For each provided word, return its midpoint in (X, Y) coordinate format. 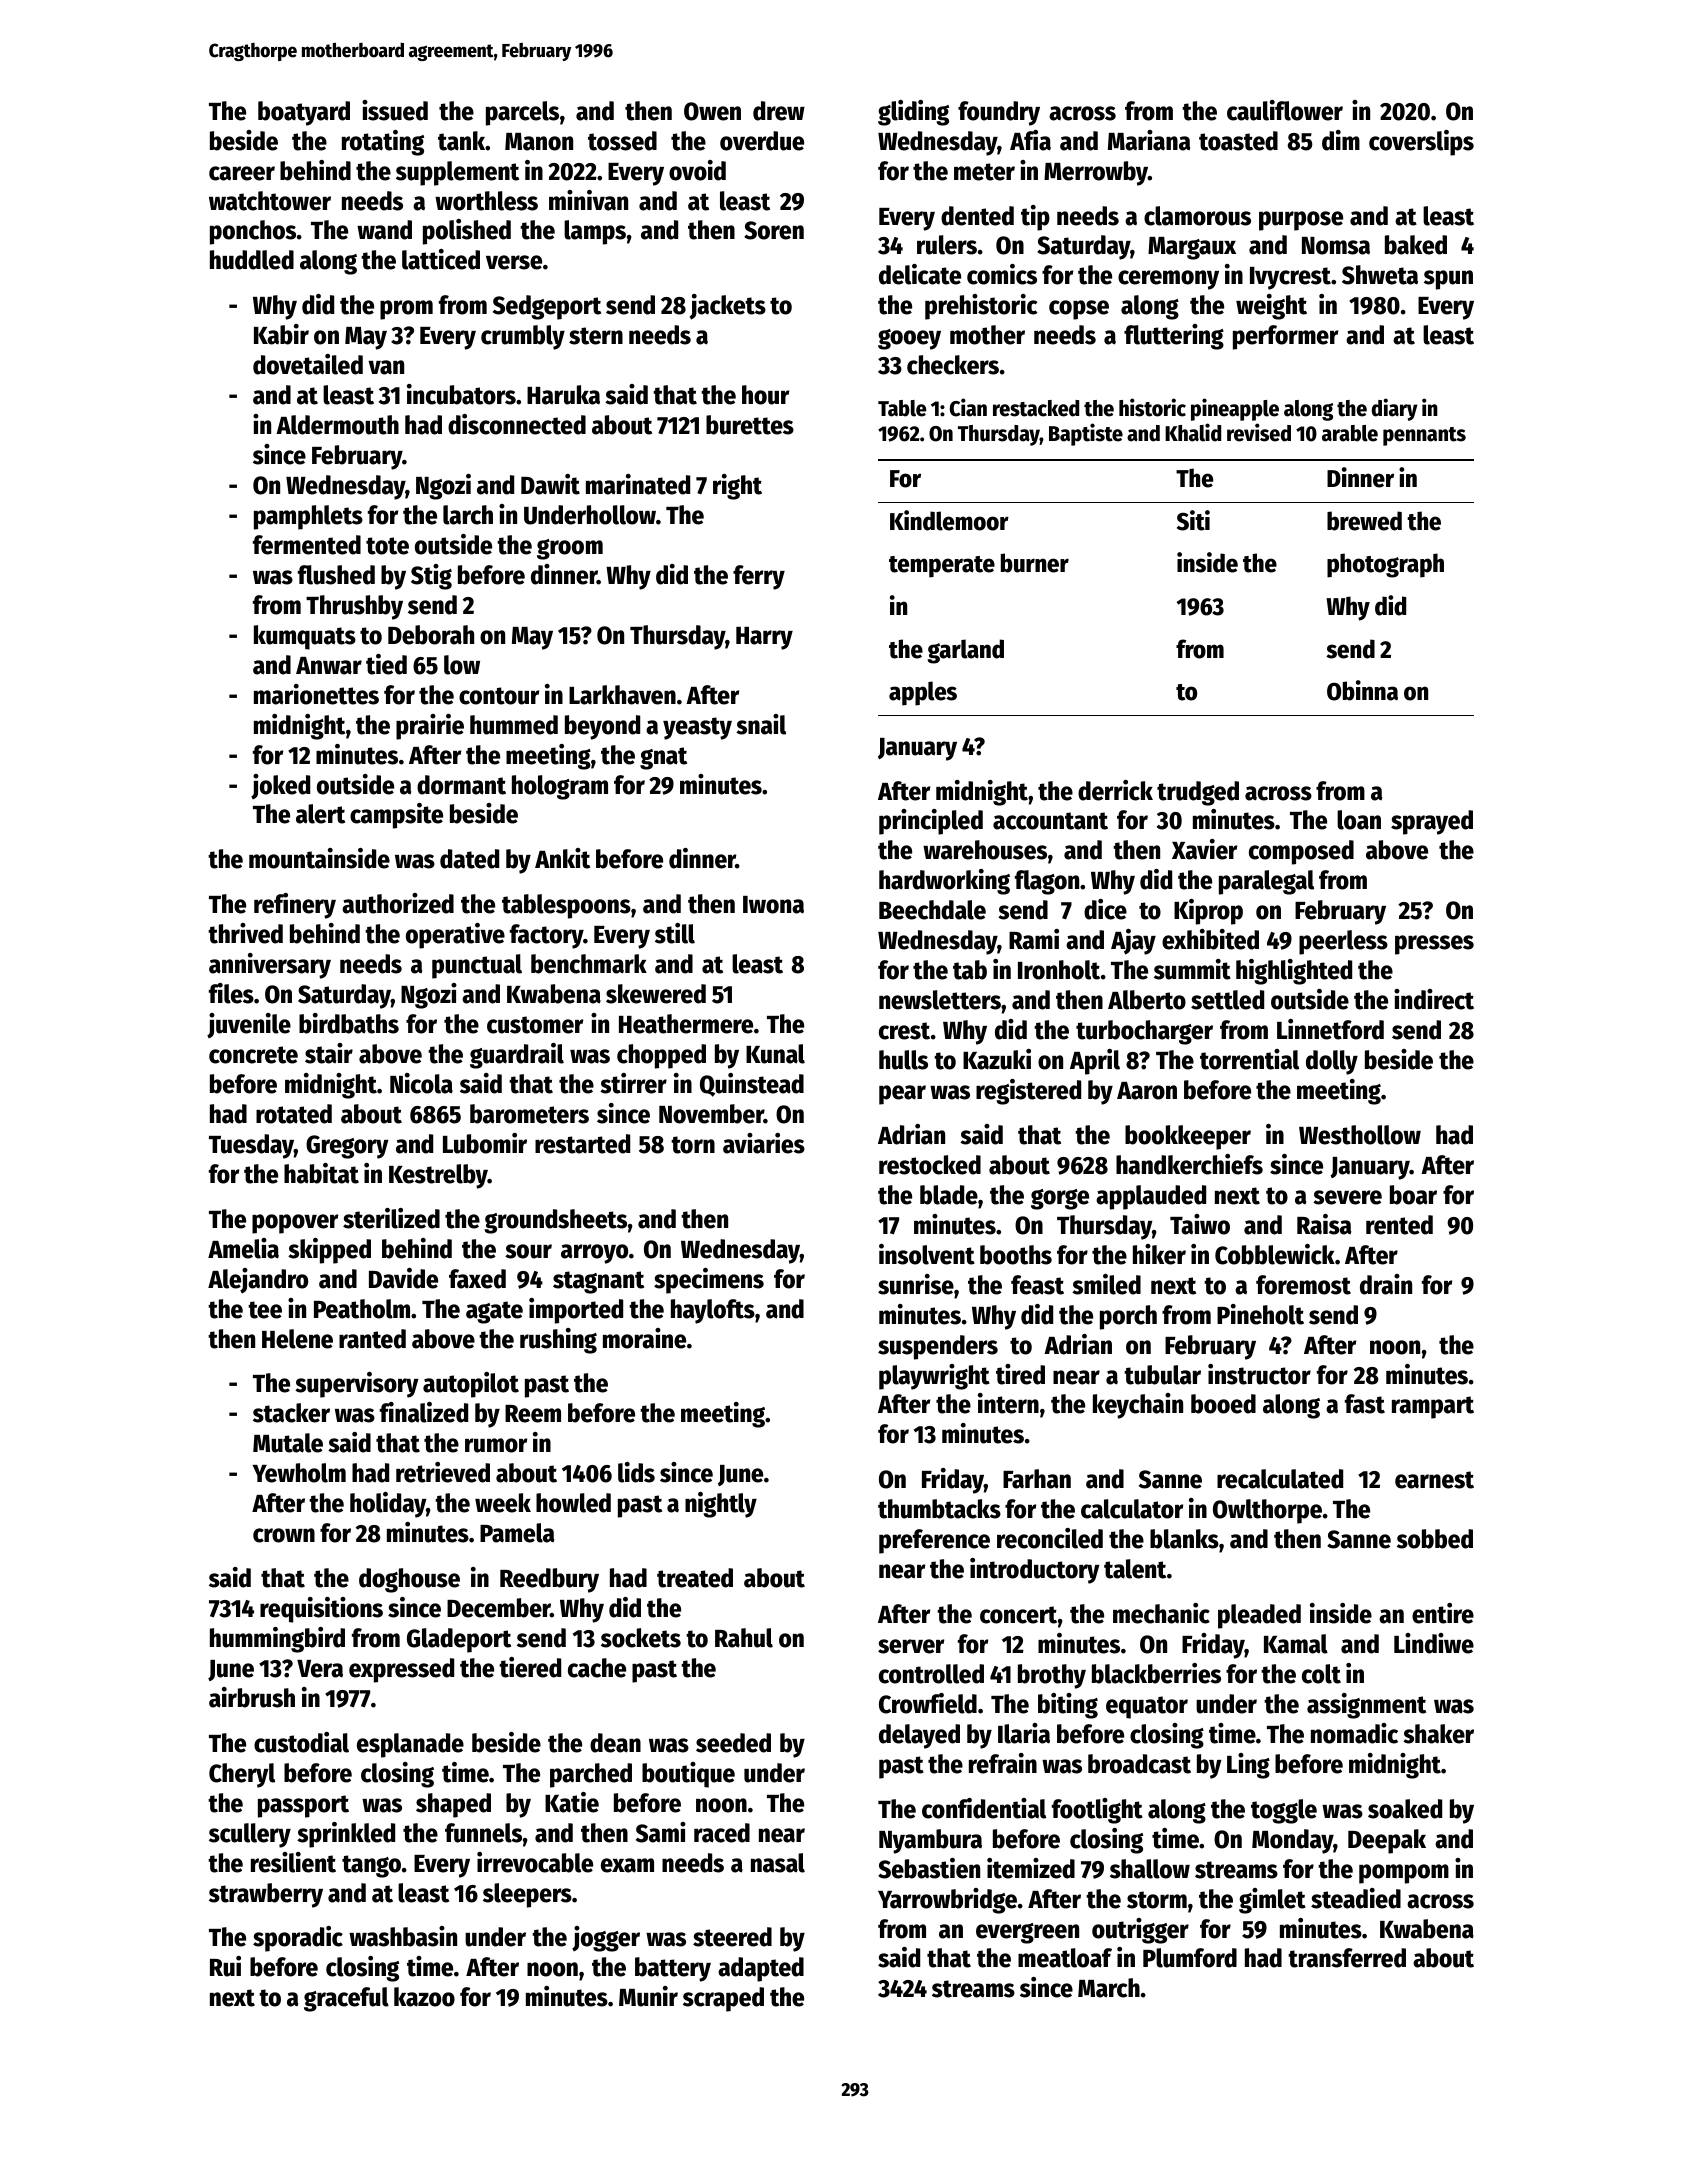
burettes (750, 425)
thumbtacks (939, 1509)
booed (1223, 1404)
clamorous (1197, 216)
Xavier (1204, 849)
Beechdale (932, 910)
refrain (1003, 1763)
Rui (225, 1966)
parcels (522, 113)
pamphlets (308, 517)
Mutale (288, 1443)
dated (469, 859)
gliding (913, 113)
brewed (1364, 521)
